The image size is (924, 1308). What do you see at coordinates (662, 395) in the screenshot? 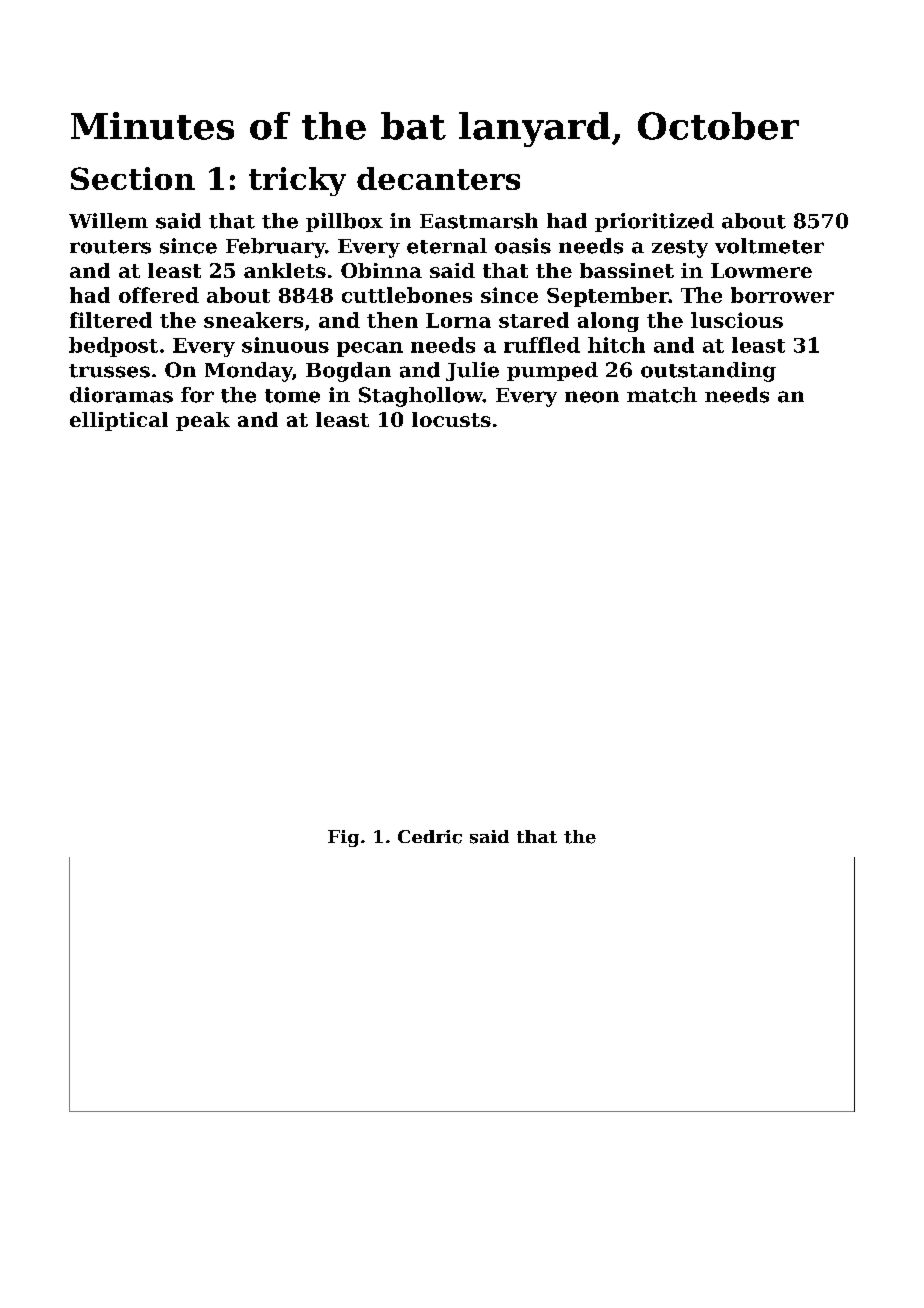
I see `match` at bounding box center [662, 395].
